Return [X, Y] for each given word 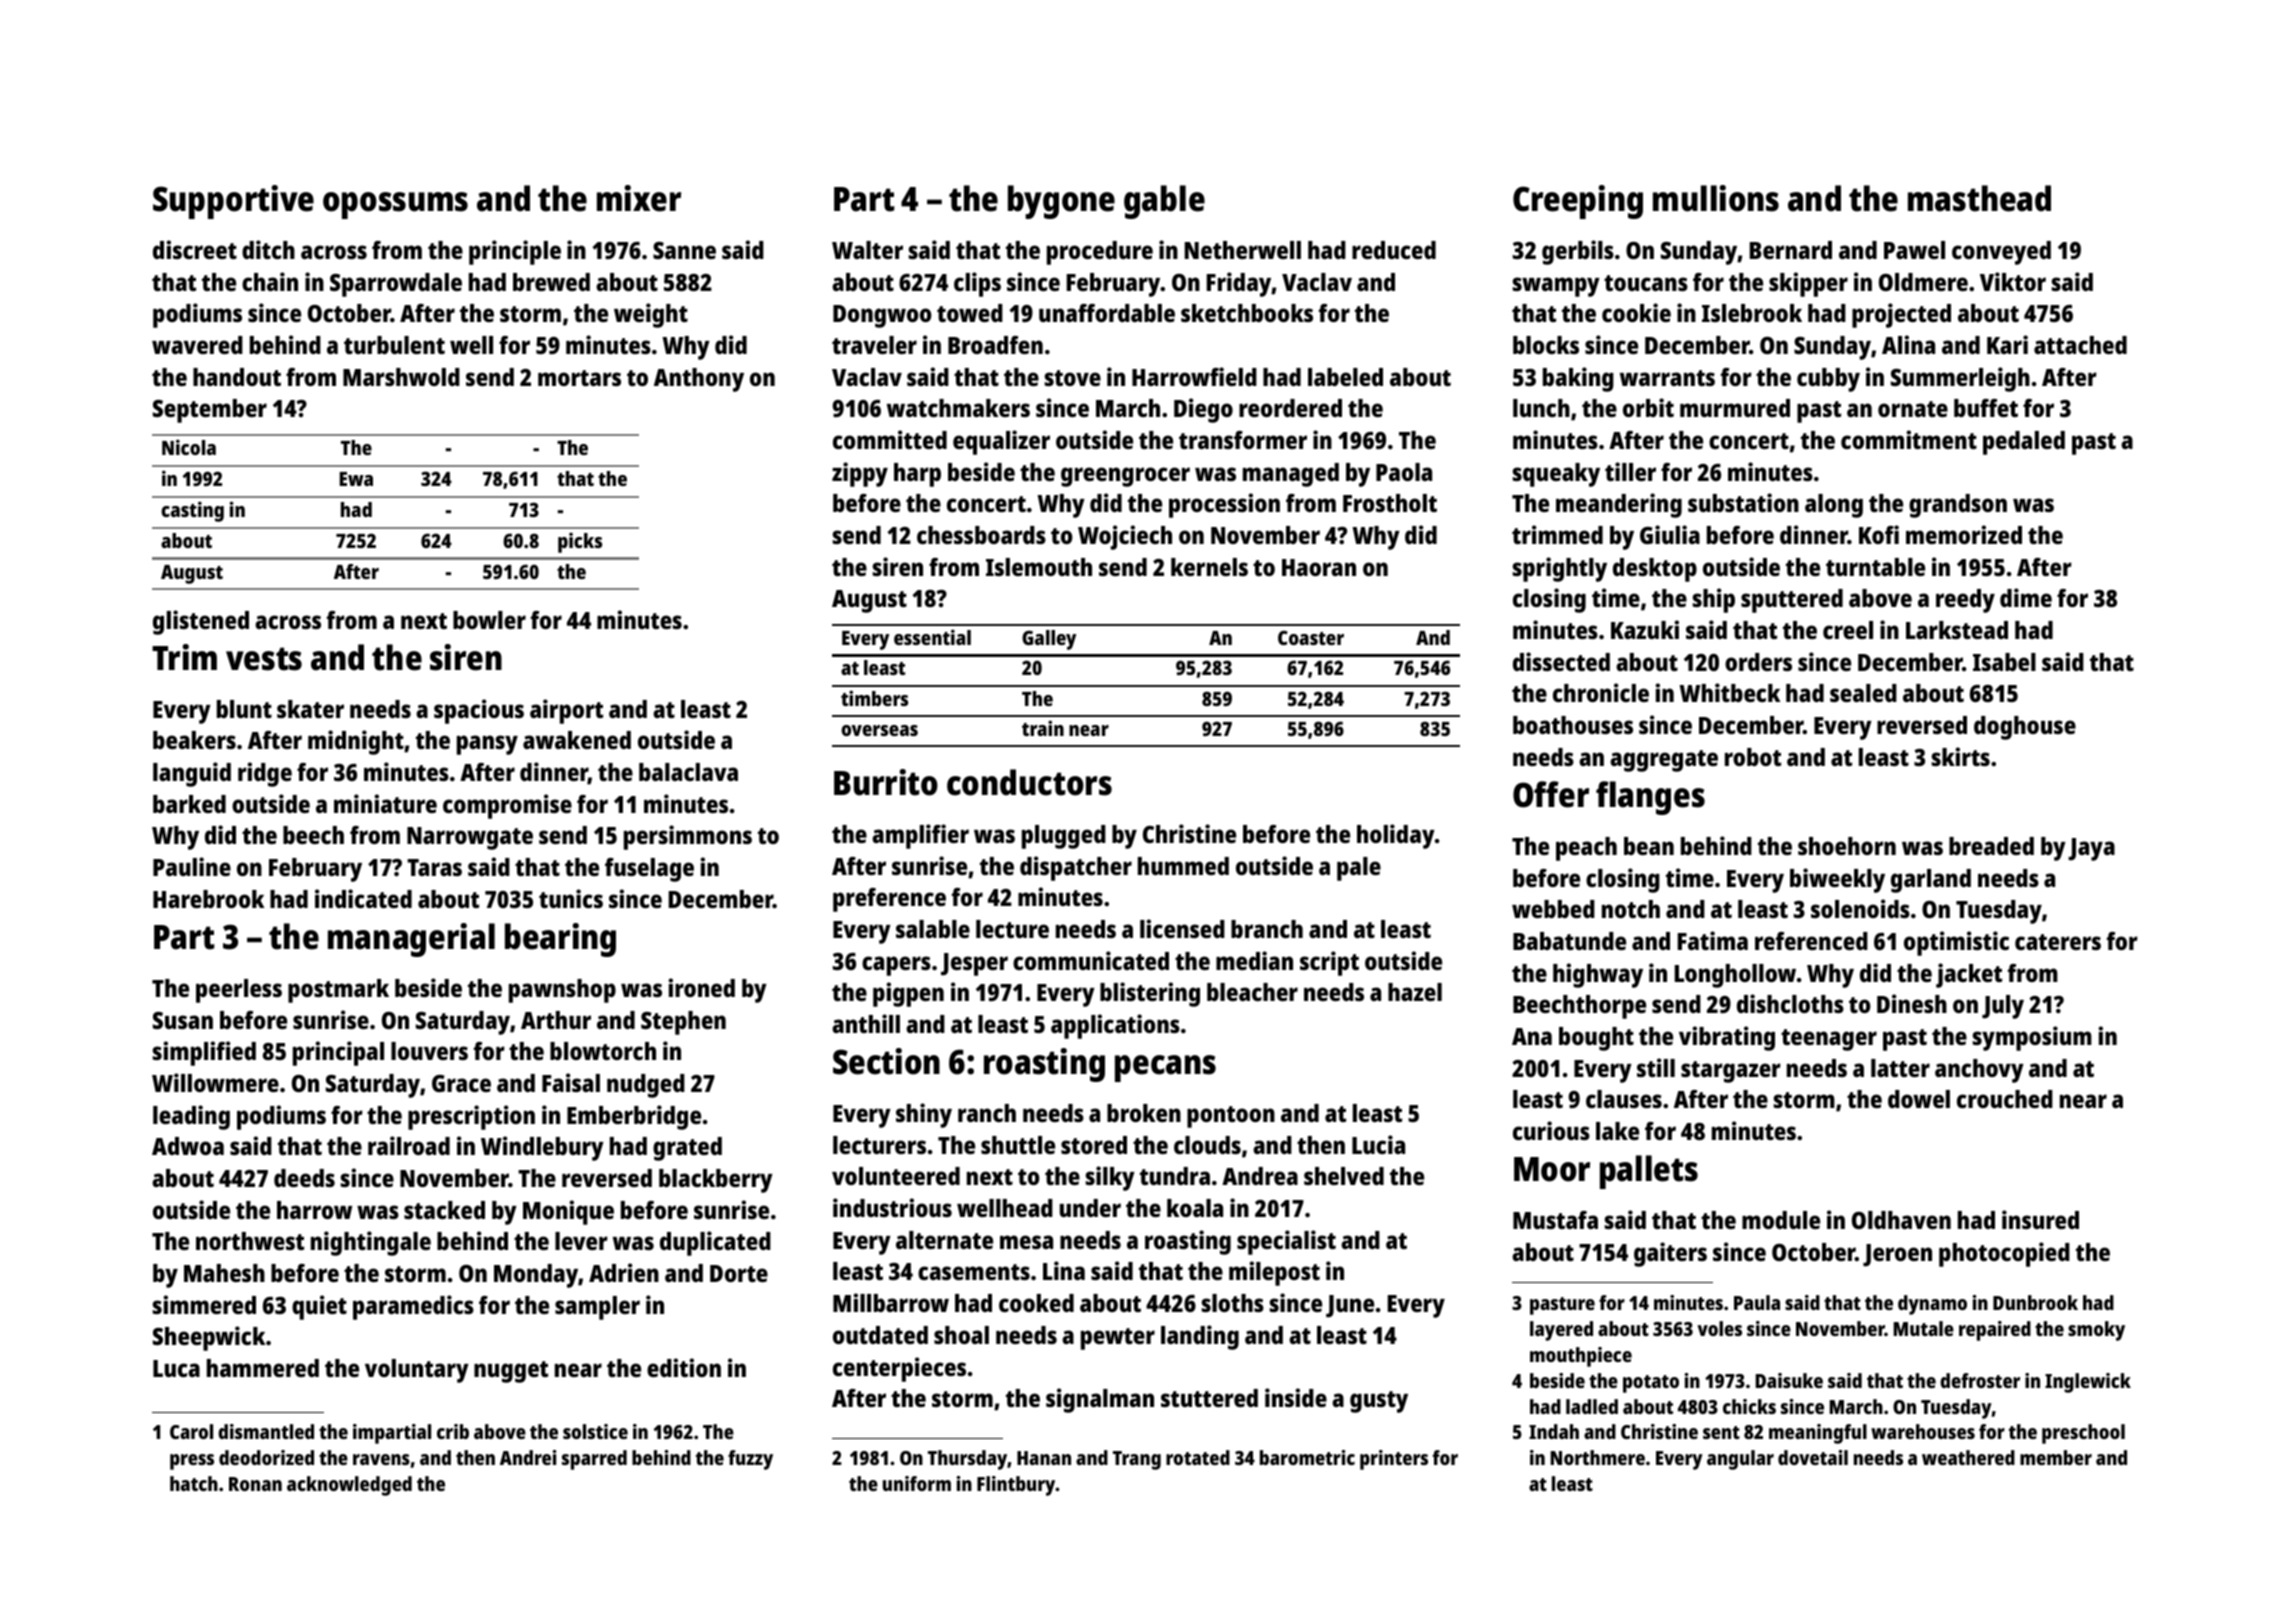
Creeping [1578, 202]
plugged [1064, 837]
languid [192, 774]
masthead [1979, 198]
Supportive [233, 202]
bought [1596, 1039]
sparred [594, 1460]
